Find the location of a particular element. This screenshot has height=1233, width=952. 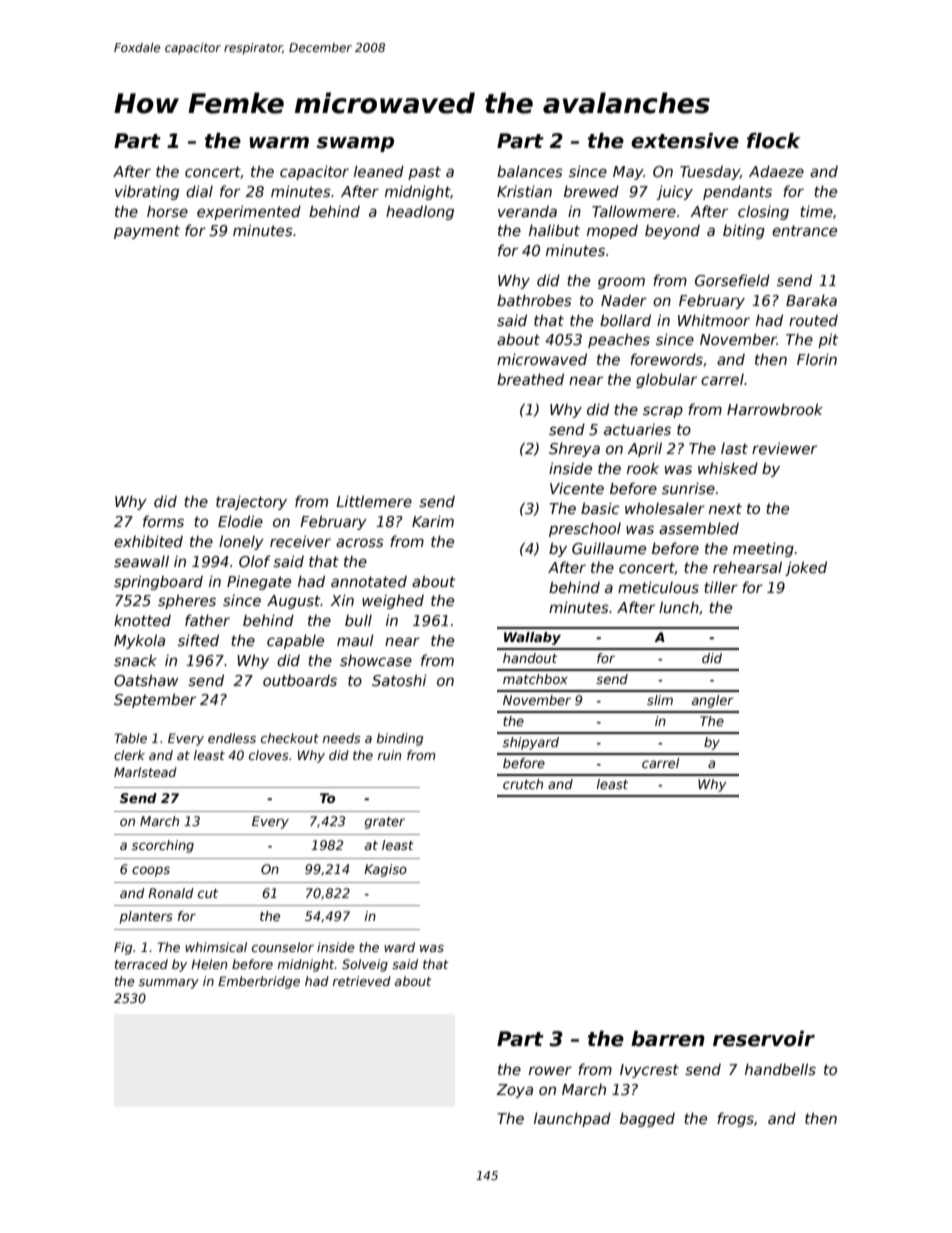

meticulous is located at coordinates (658, 587).
